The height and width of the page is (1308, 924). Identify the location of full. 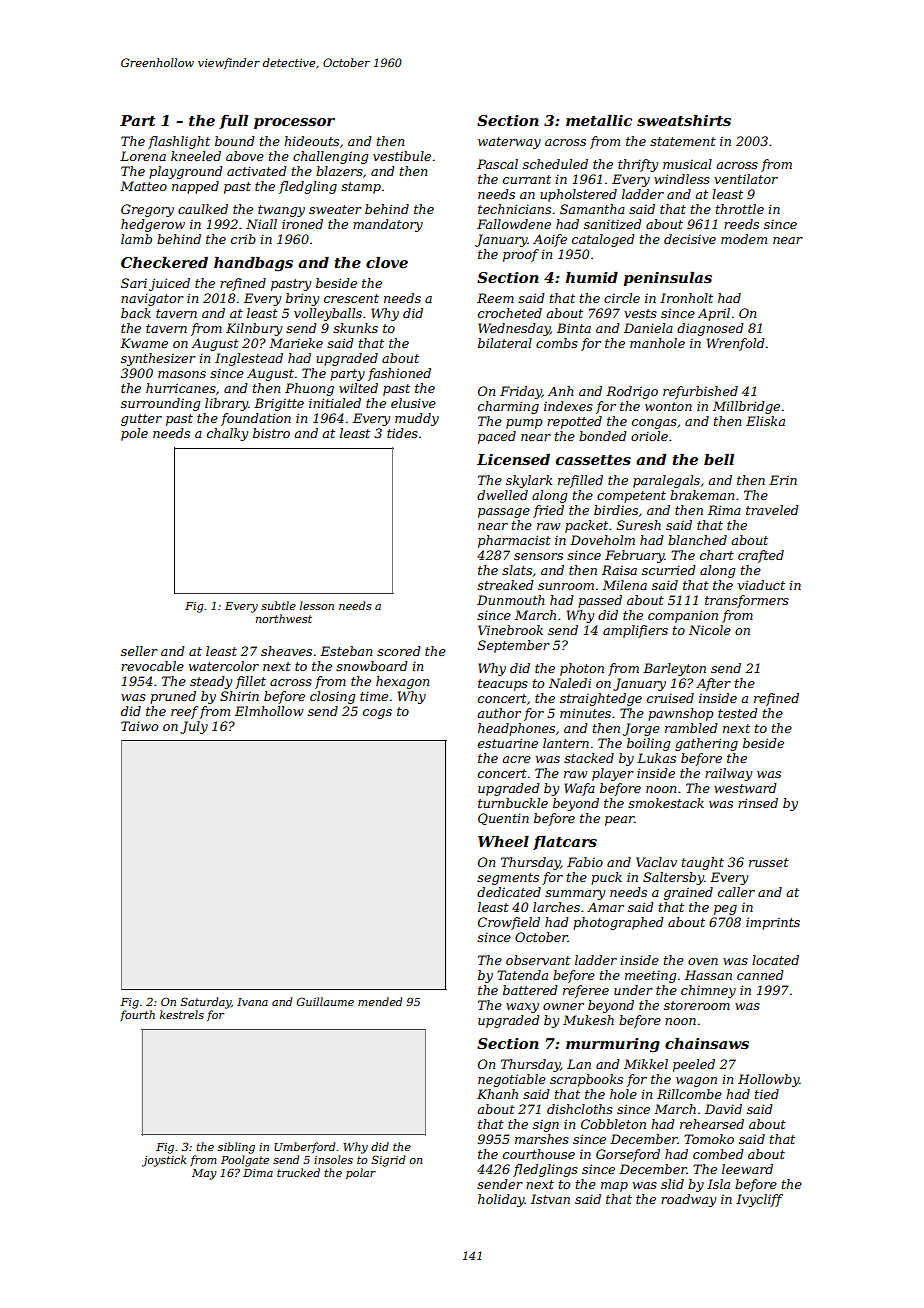
(233, 122).
